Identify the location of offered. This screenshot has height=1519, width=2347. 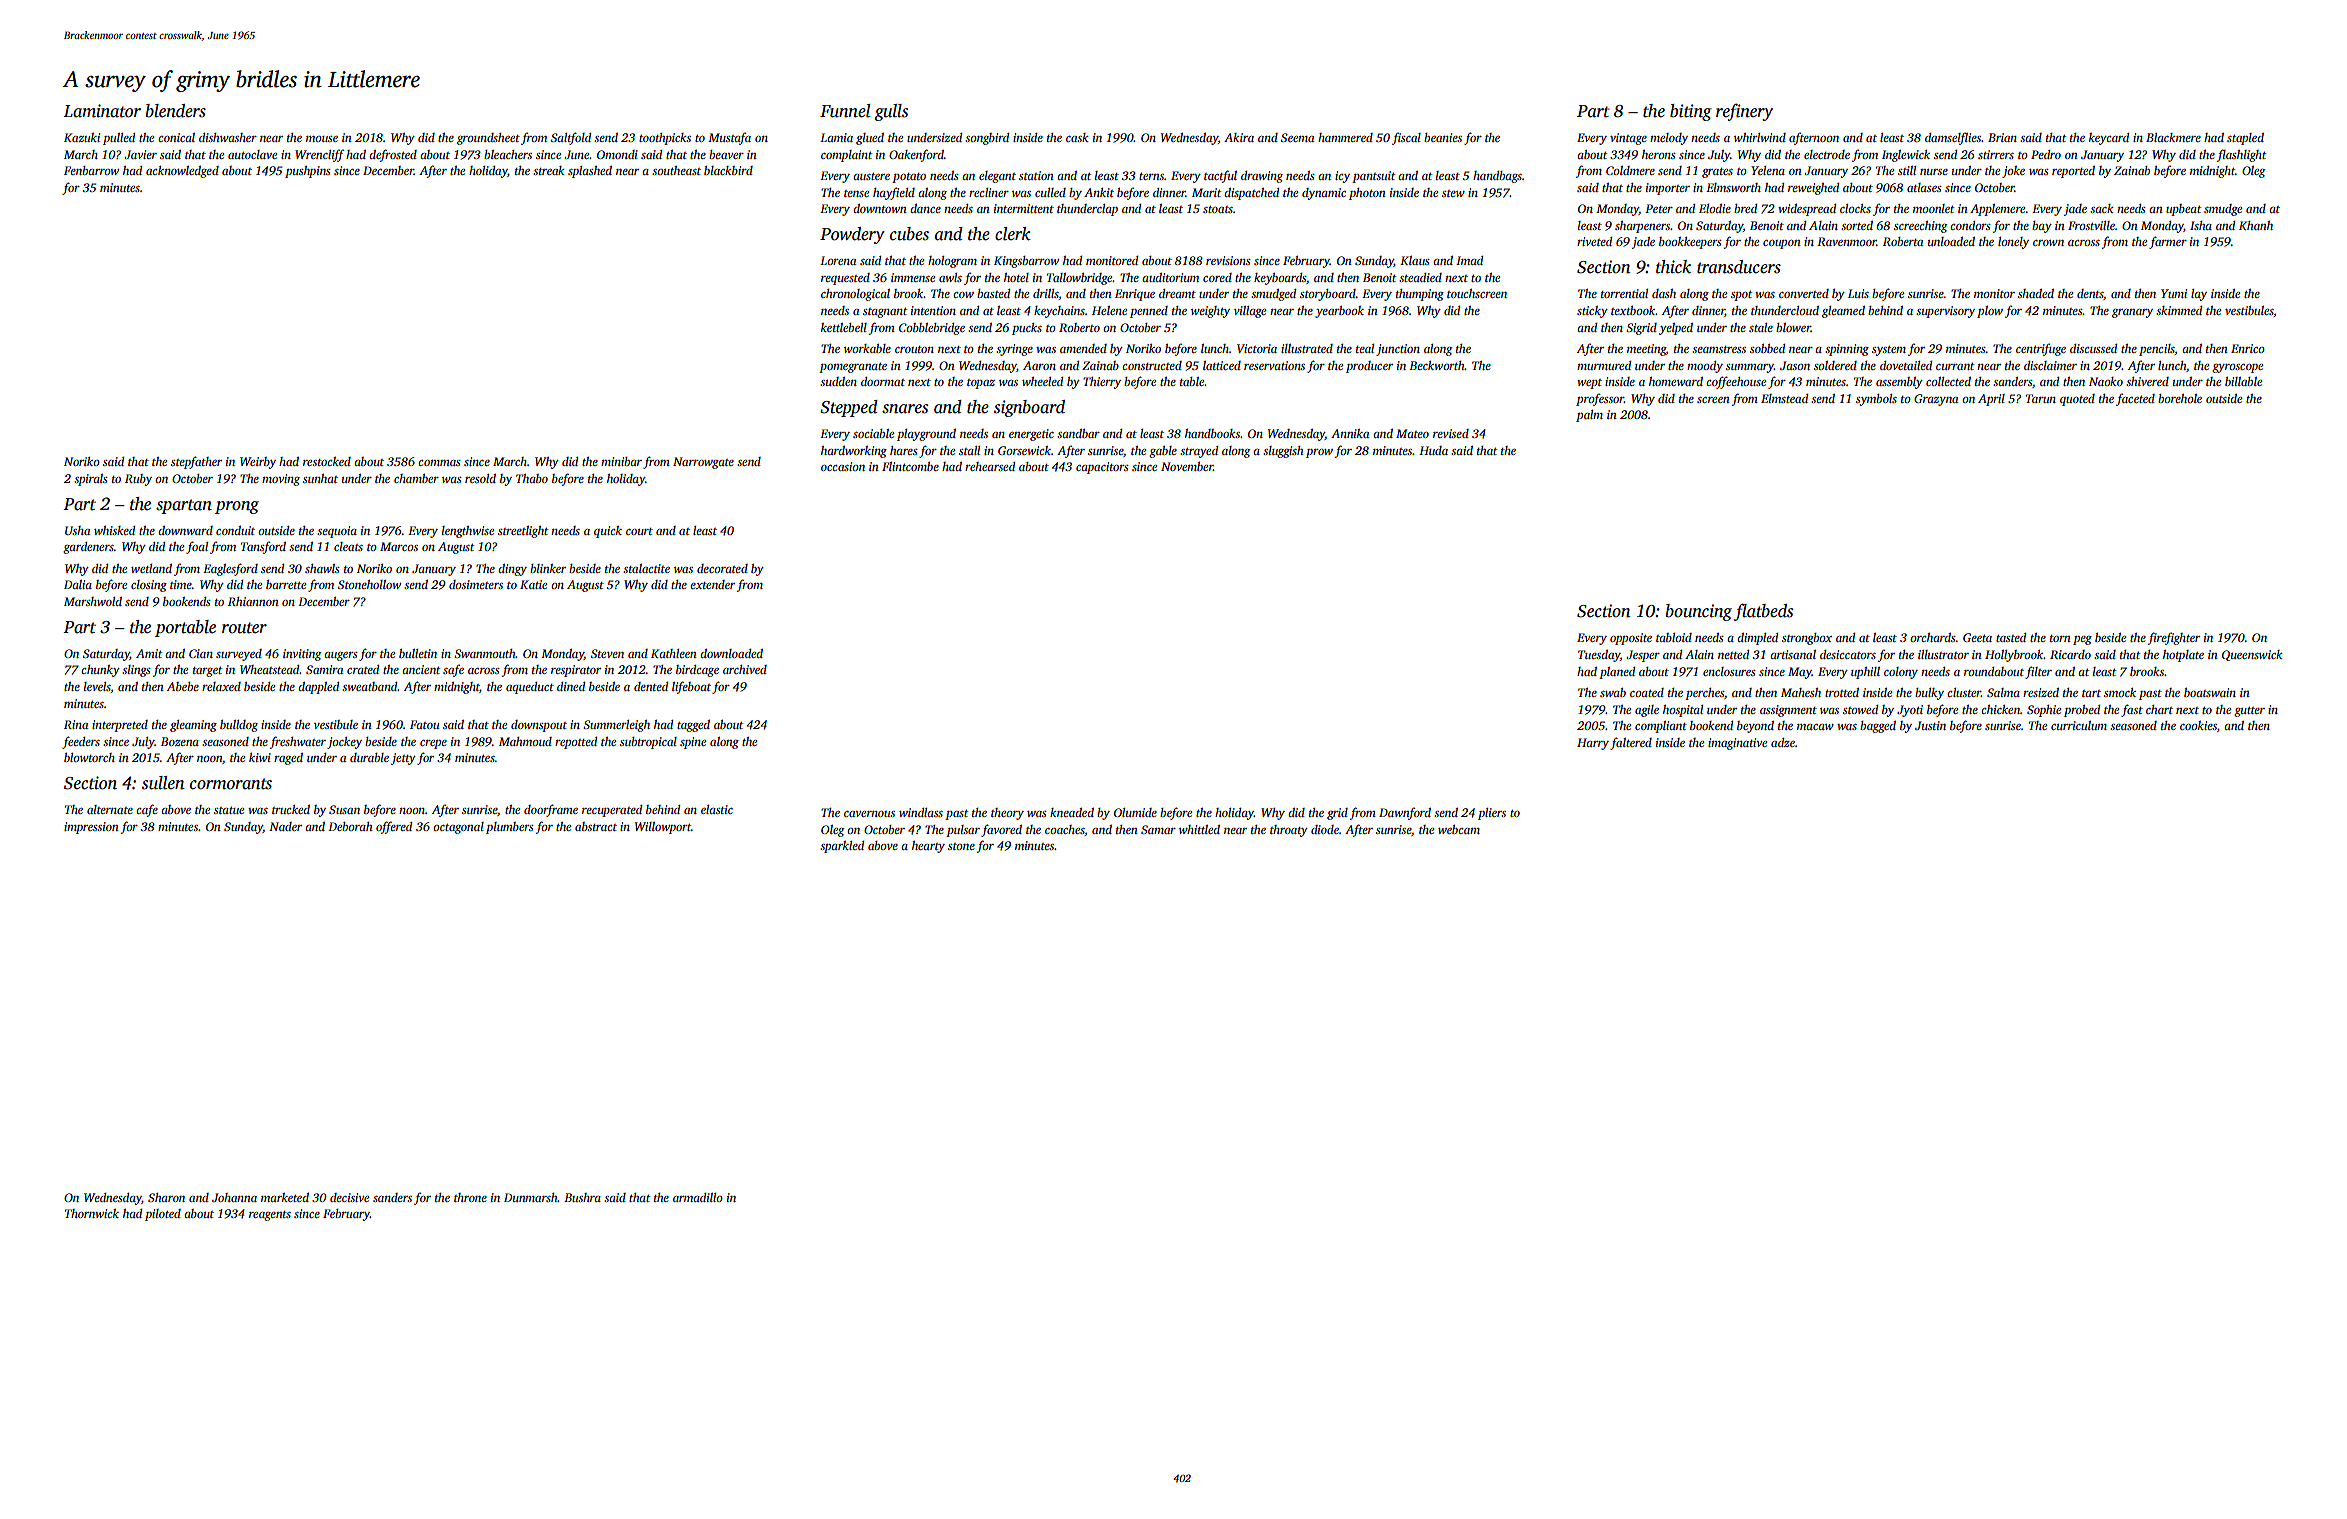
(394, 827).
